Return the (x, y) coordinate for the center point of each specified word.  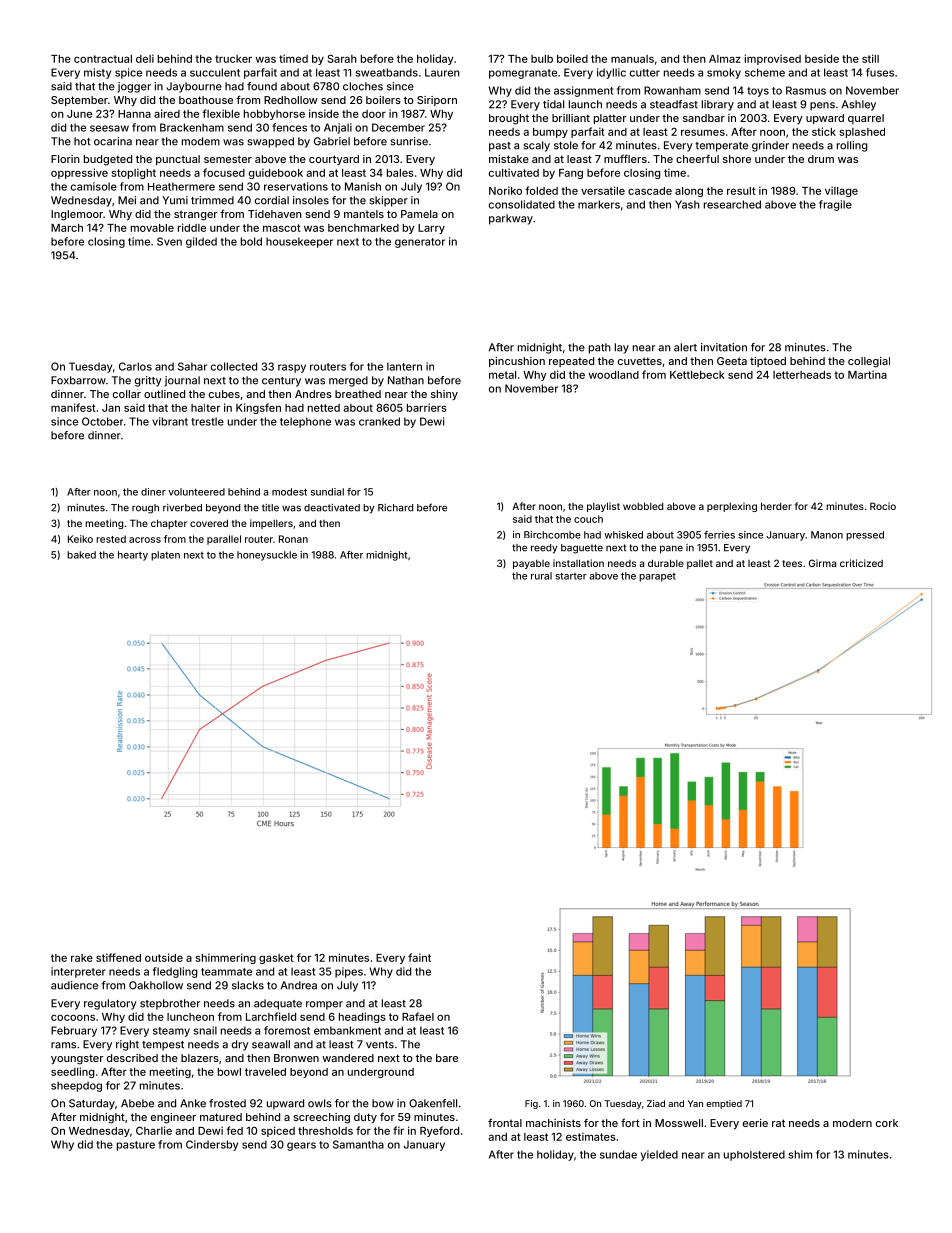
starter (571, 576)
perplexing (732, 507)
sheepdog (76, 1086)
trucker (233, 59)
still (870, 58)
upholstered (754, 1155)
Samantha (358, 1144)
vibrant (170, 421)
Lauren (442, 72)
